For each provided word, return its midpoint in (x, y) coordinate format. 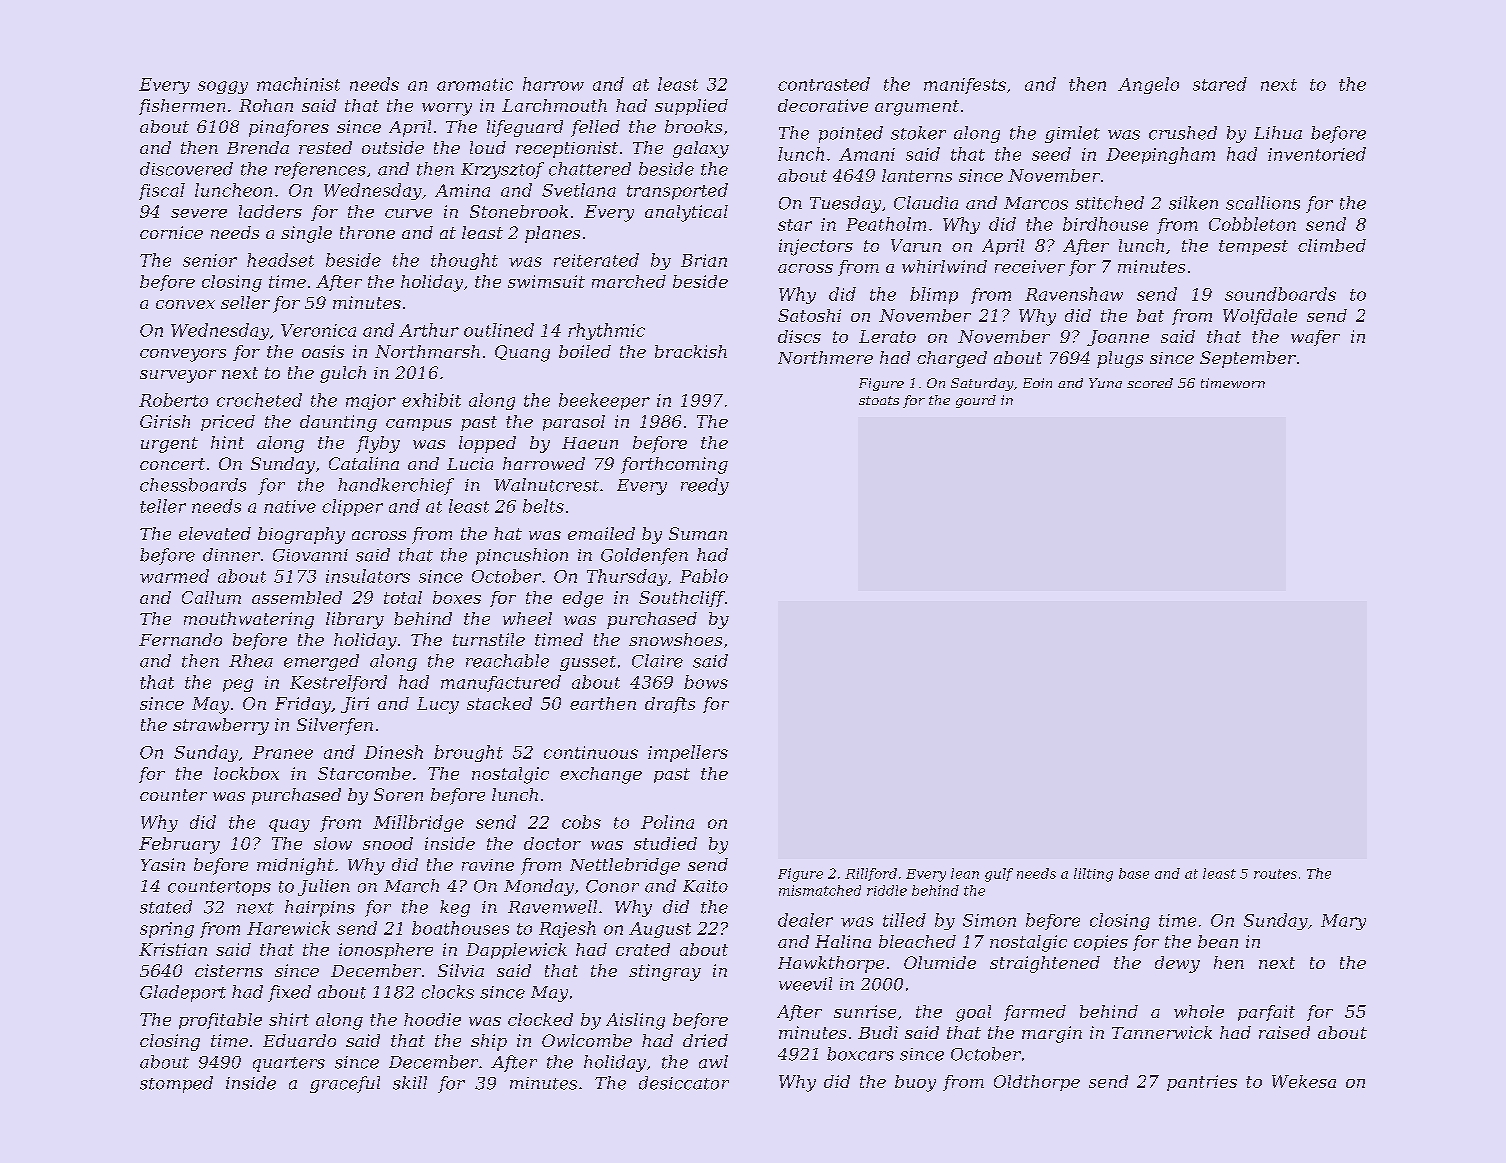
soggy (223, 87)
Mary (1343, 922)
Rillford (871, 874)
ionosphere (386, 951)
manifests (965, 86)
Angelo (1148, 85)
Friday (303, 705)
